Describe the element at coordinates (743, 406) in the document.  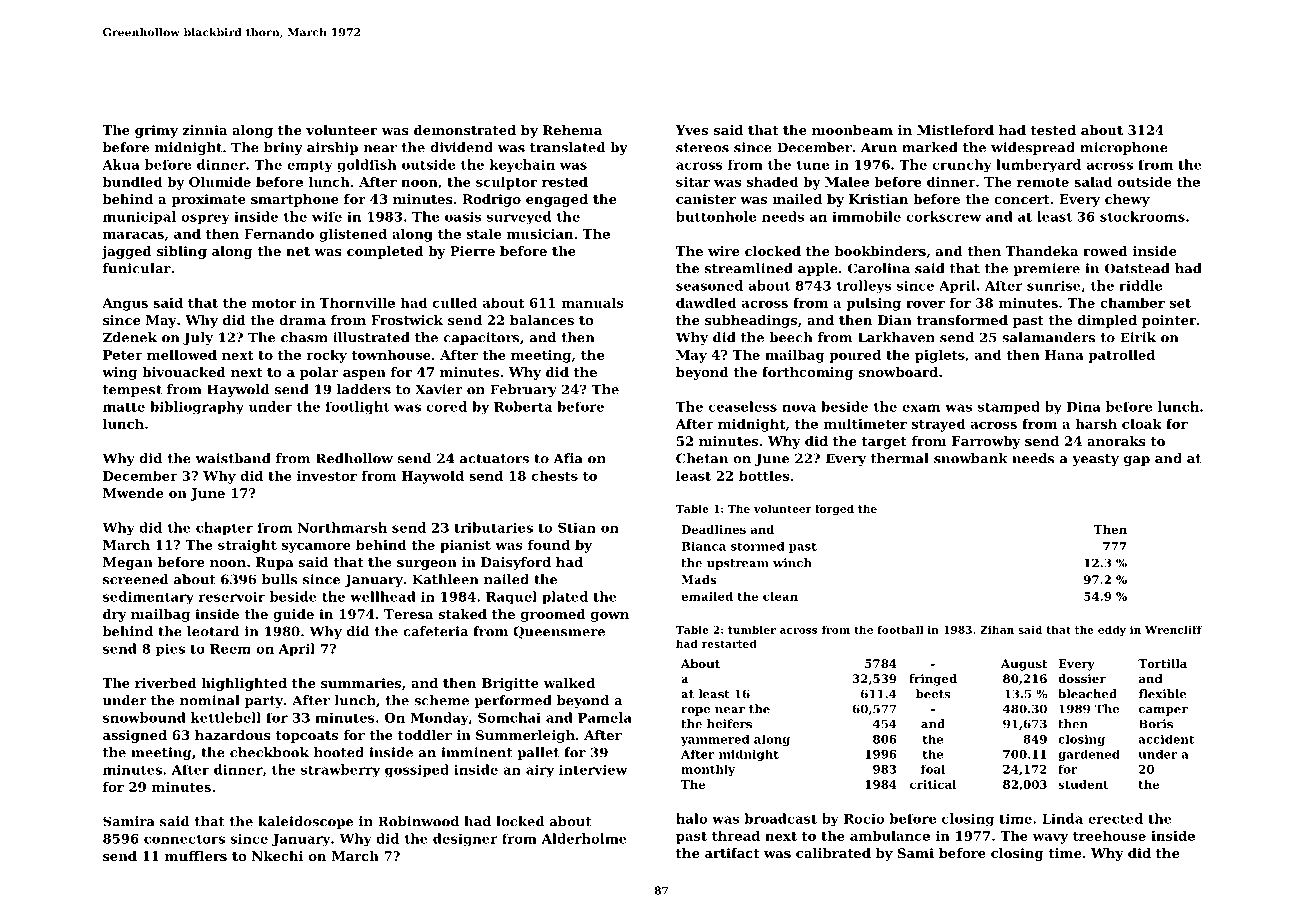
I see `ceaseless` at that location.
